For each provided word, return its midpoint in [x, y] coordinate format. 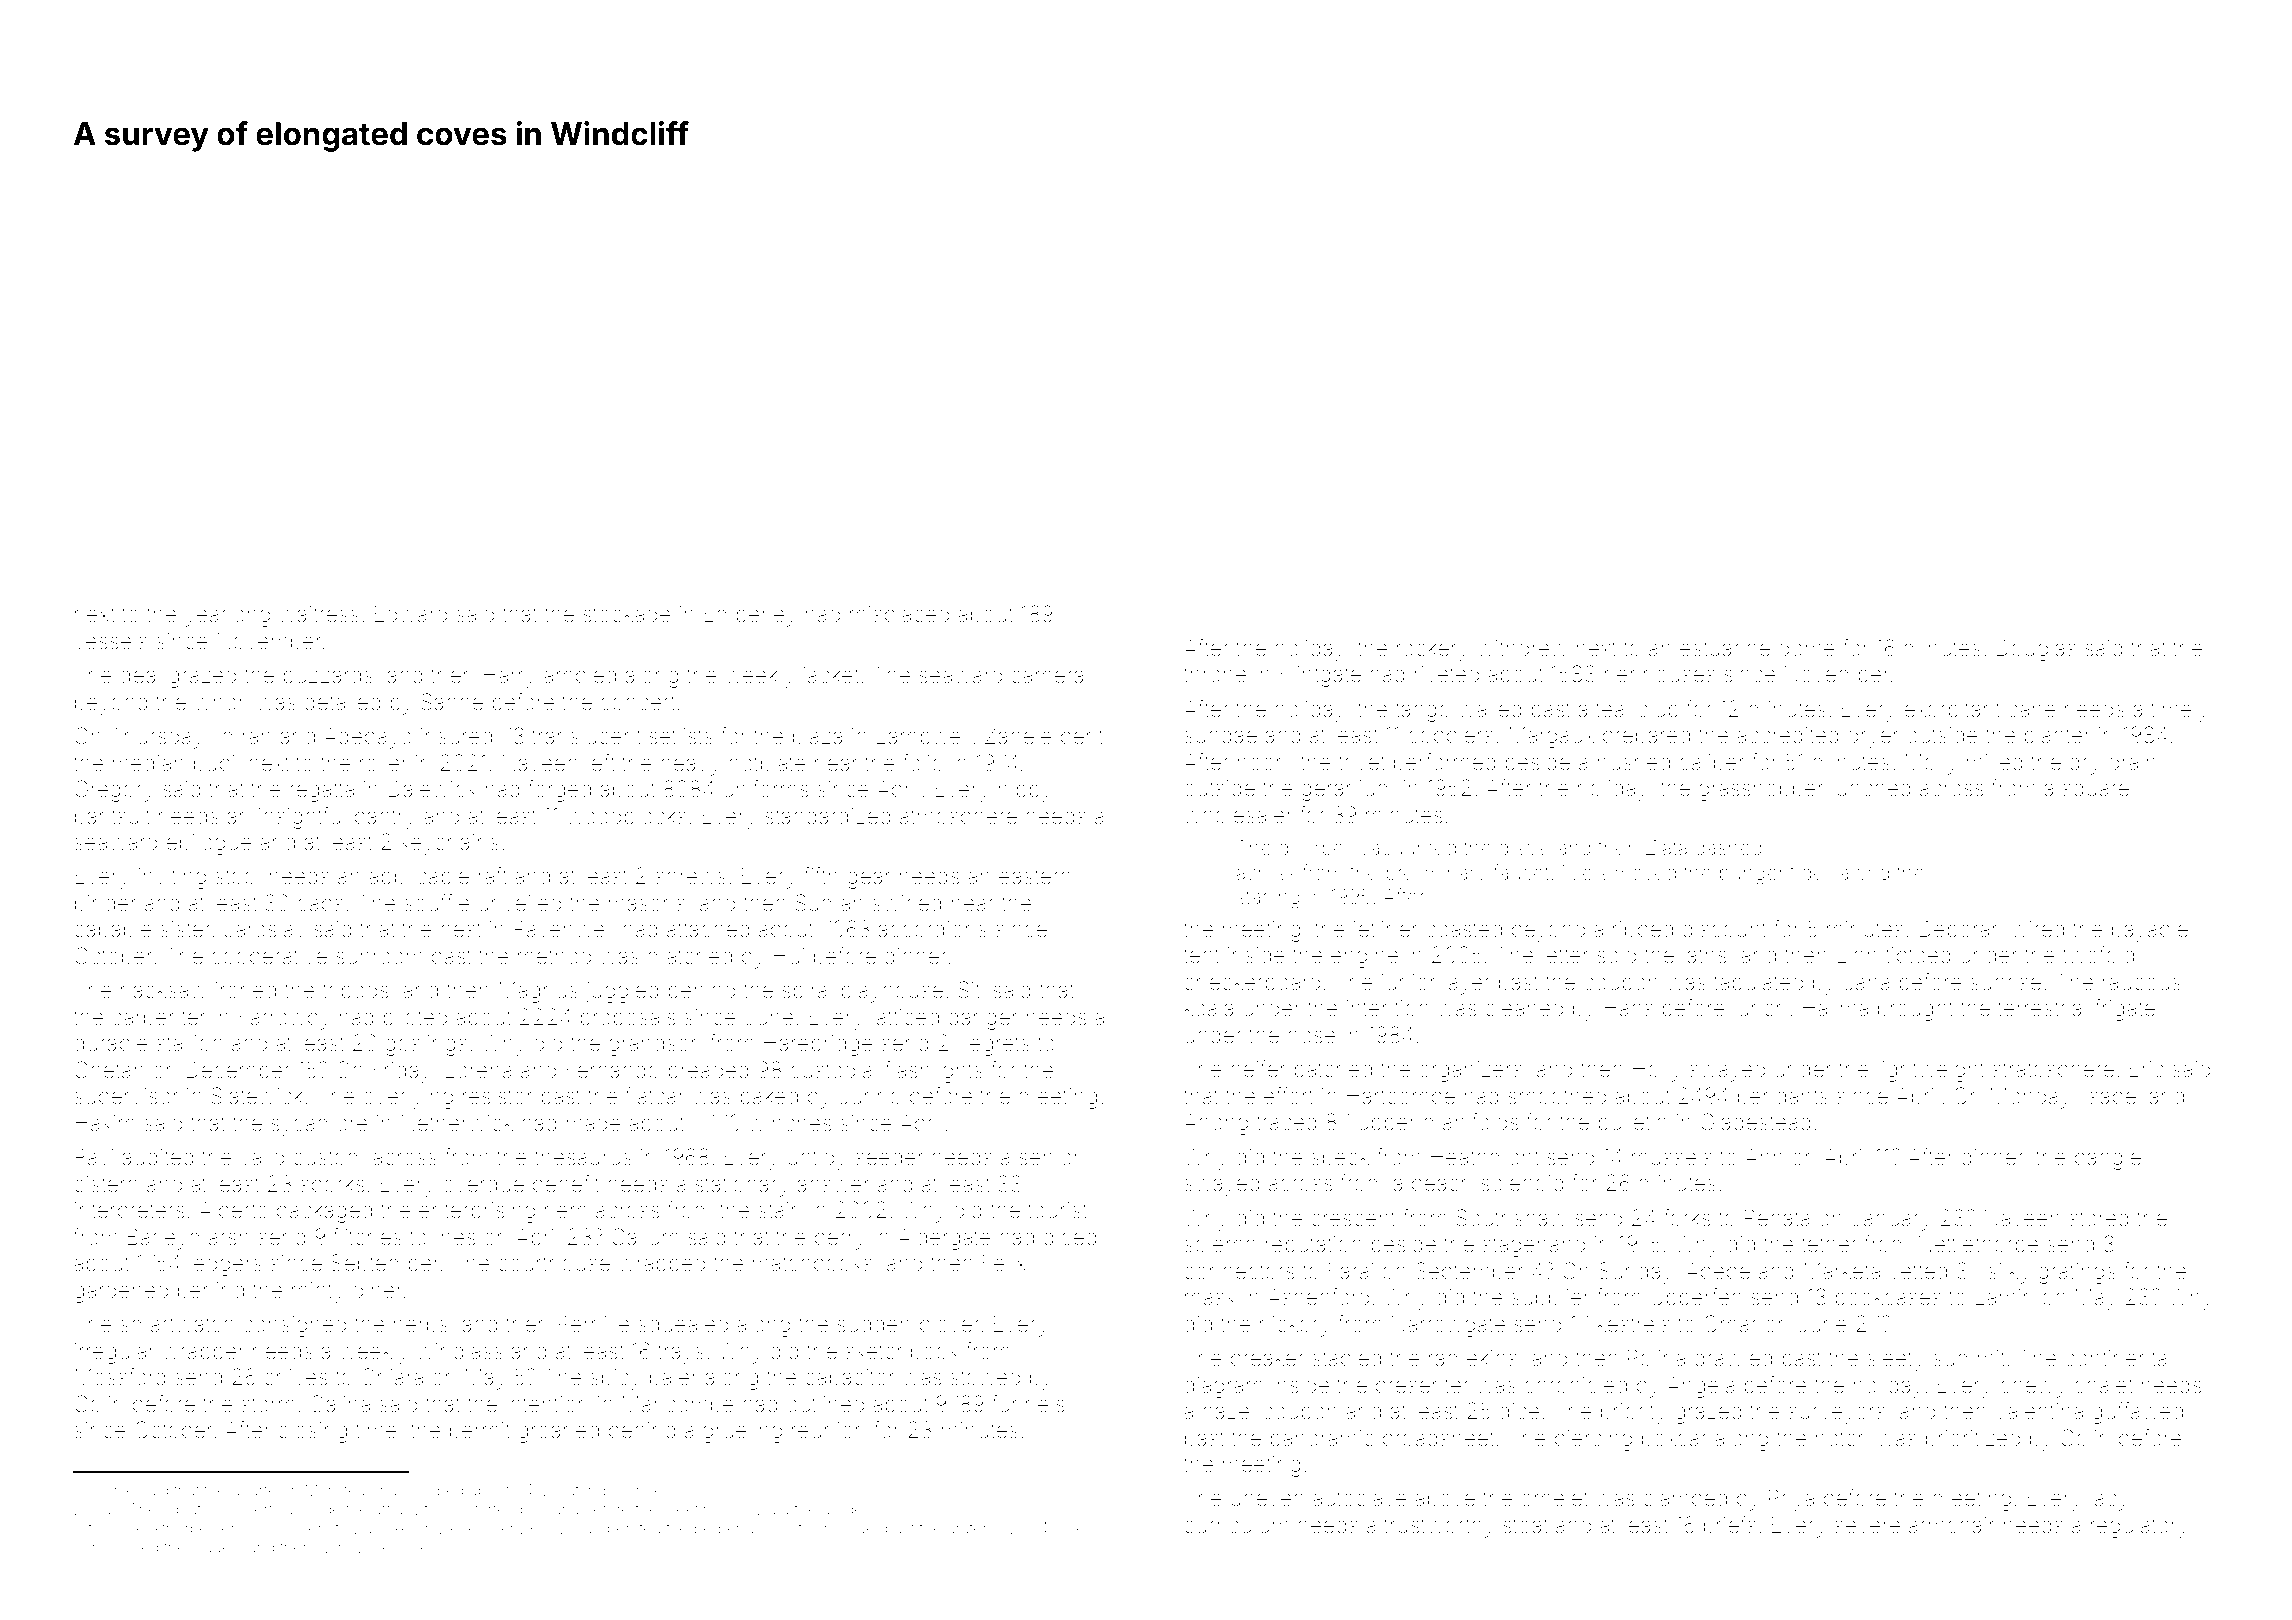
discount [1724, 929]
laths [1705, 955]
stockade [626, 614]
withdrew [1522, 648]
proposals [628, 1019]
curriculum [1236, 1525]
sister [185, 929]
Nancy [340, 1549]
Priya [1791, 1500]
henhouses [1660, 674]
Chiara [392, 1377]
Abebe [1718, 1271]
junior [1408, 984]
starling [1268, 899]
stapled [1346, 1360]
